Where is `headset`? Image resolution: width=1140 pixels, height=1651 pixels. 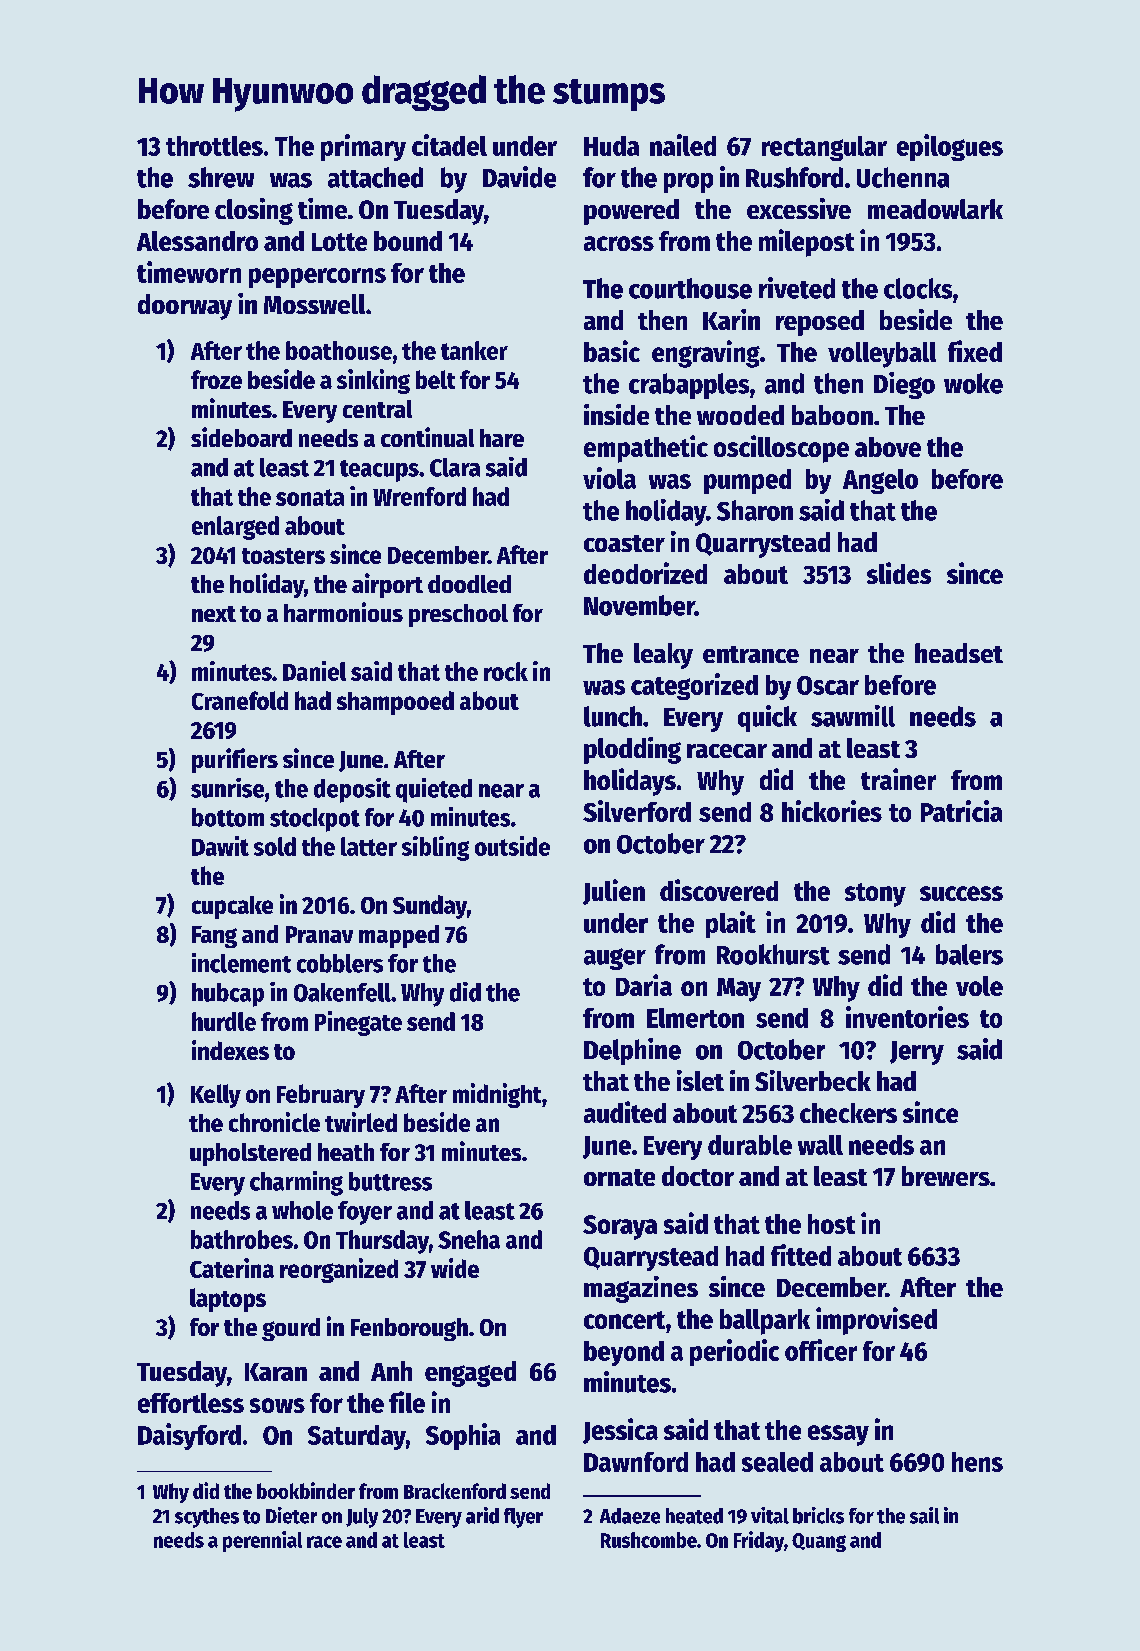
headset is located at coordinates (959, 653).
